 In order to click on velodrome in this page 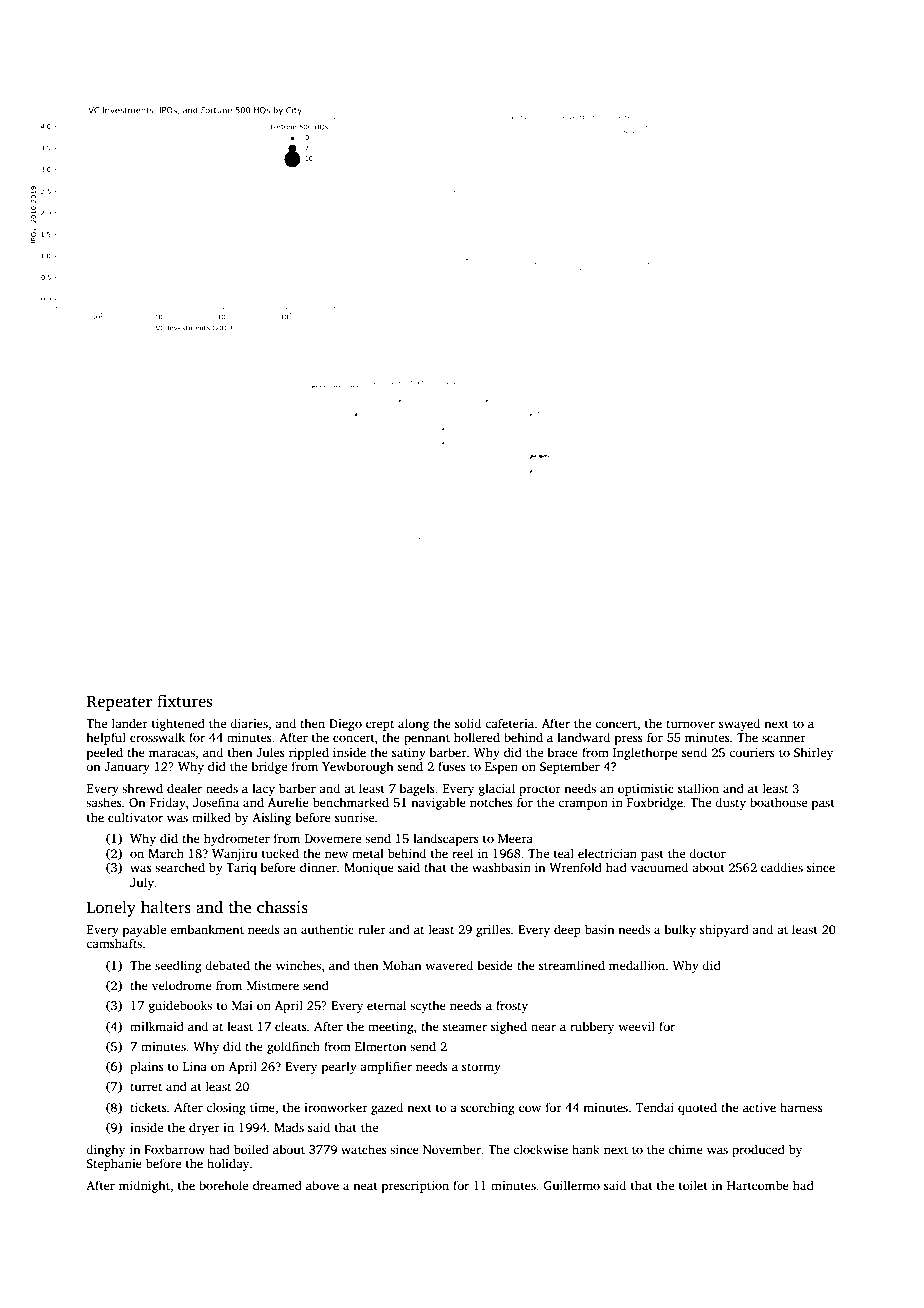, I will do `click(182, 985)`.
